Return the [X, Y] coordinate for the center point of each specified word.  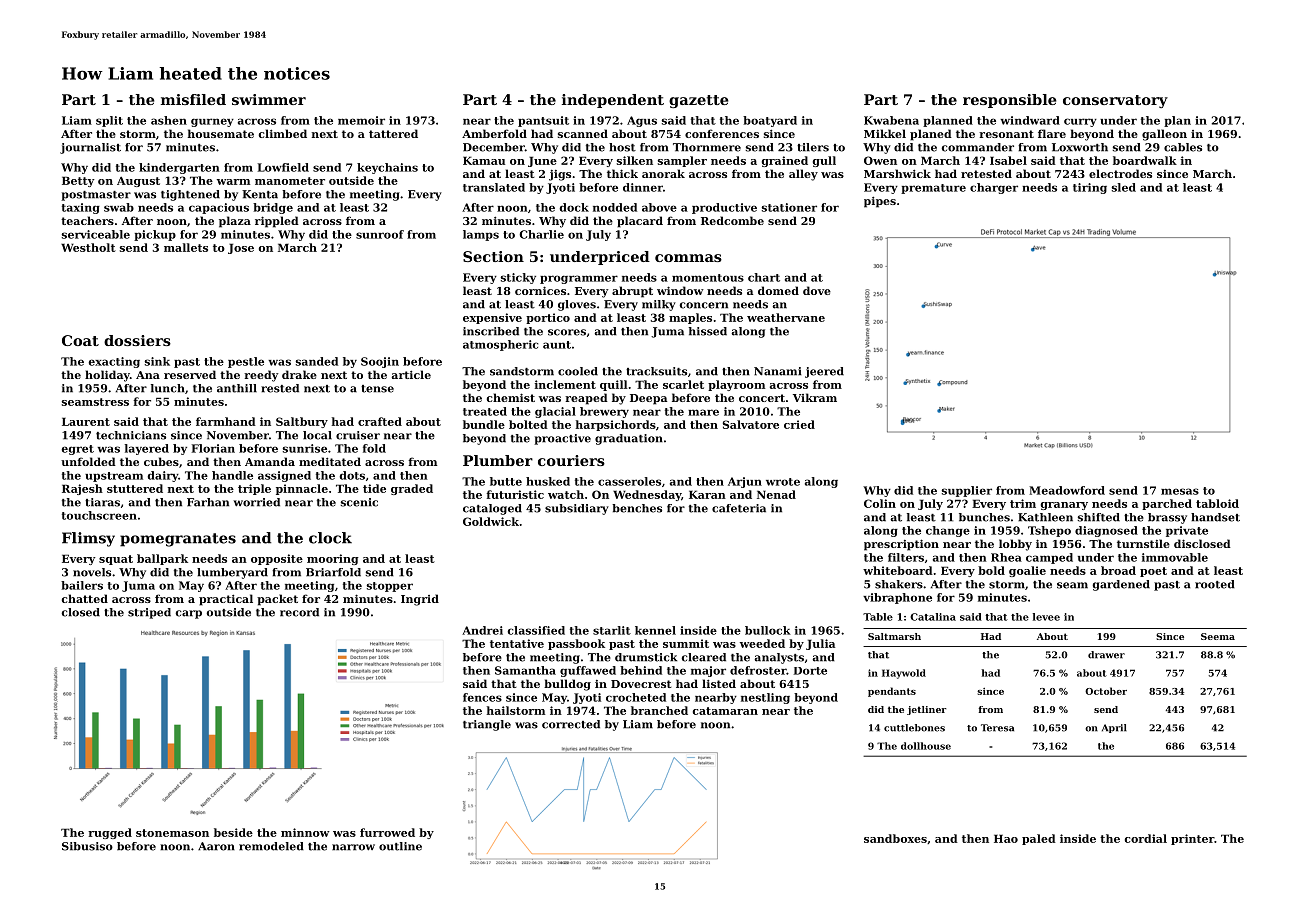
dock [574, 207]
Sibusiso [87, 846]
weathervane [786, 317]
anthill [237, 388]
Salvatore [751, 424]
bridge [273, 208]
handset [1215, 517]
